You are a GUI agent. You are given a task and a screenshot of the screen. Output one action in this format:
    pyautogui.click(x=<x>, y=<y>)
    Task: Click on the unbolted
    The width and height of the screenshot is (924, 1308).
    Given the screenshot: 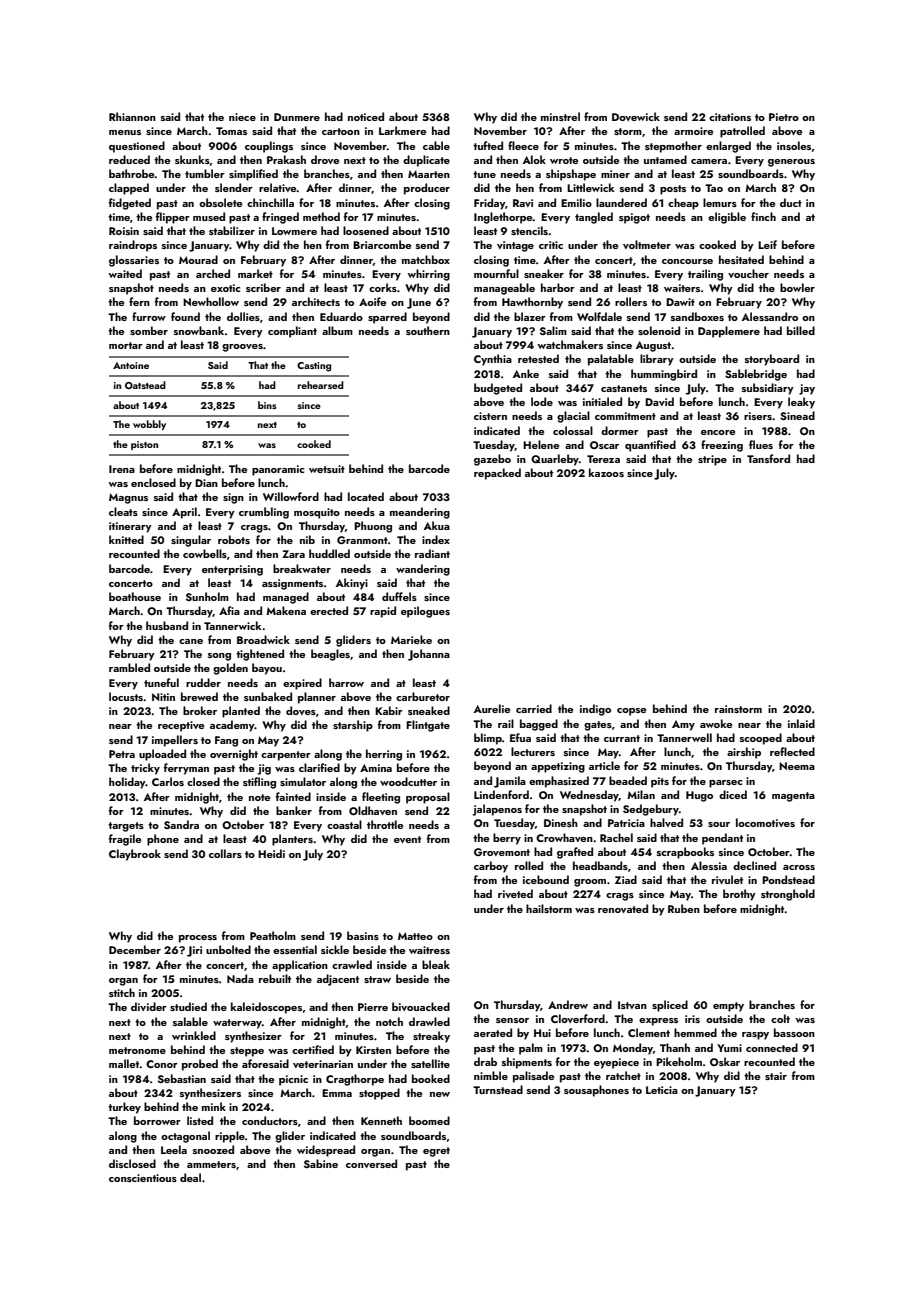 What is the action you would take?
    pyautogui.click(x=228, y=949)
